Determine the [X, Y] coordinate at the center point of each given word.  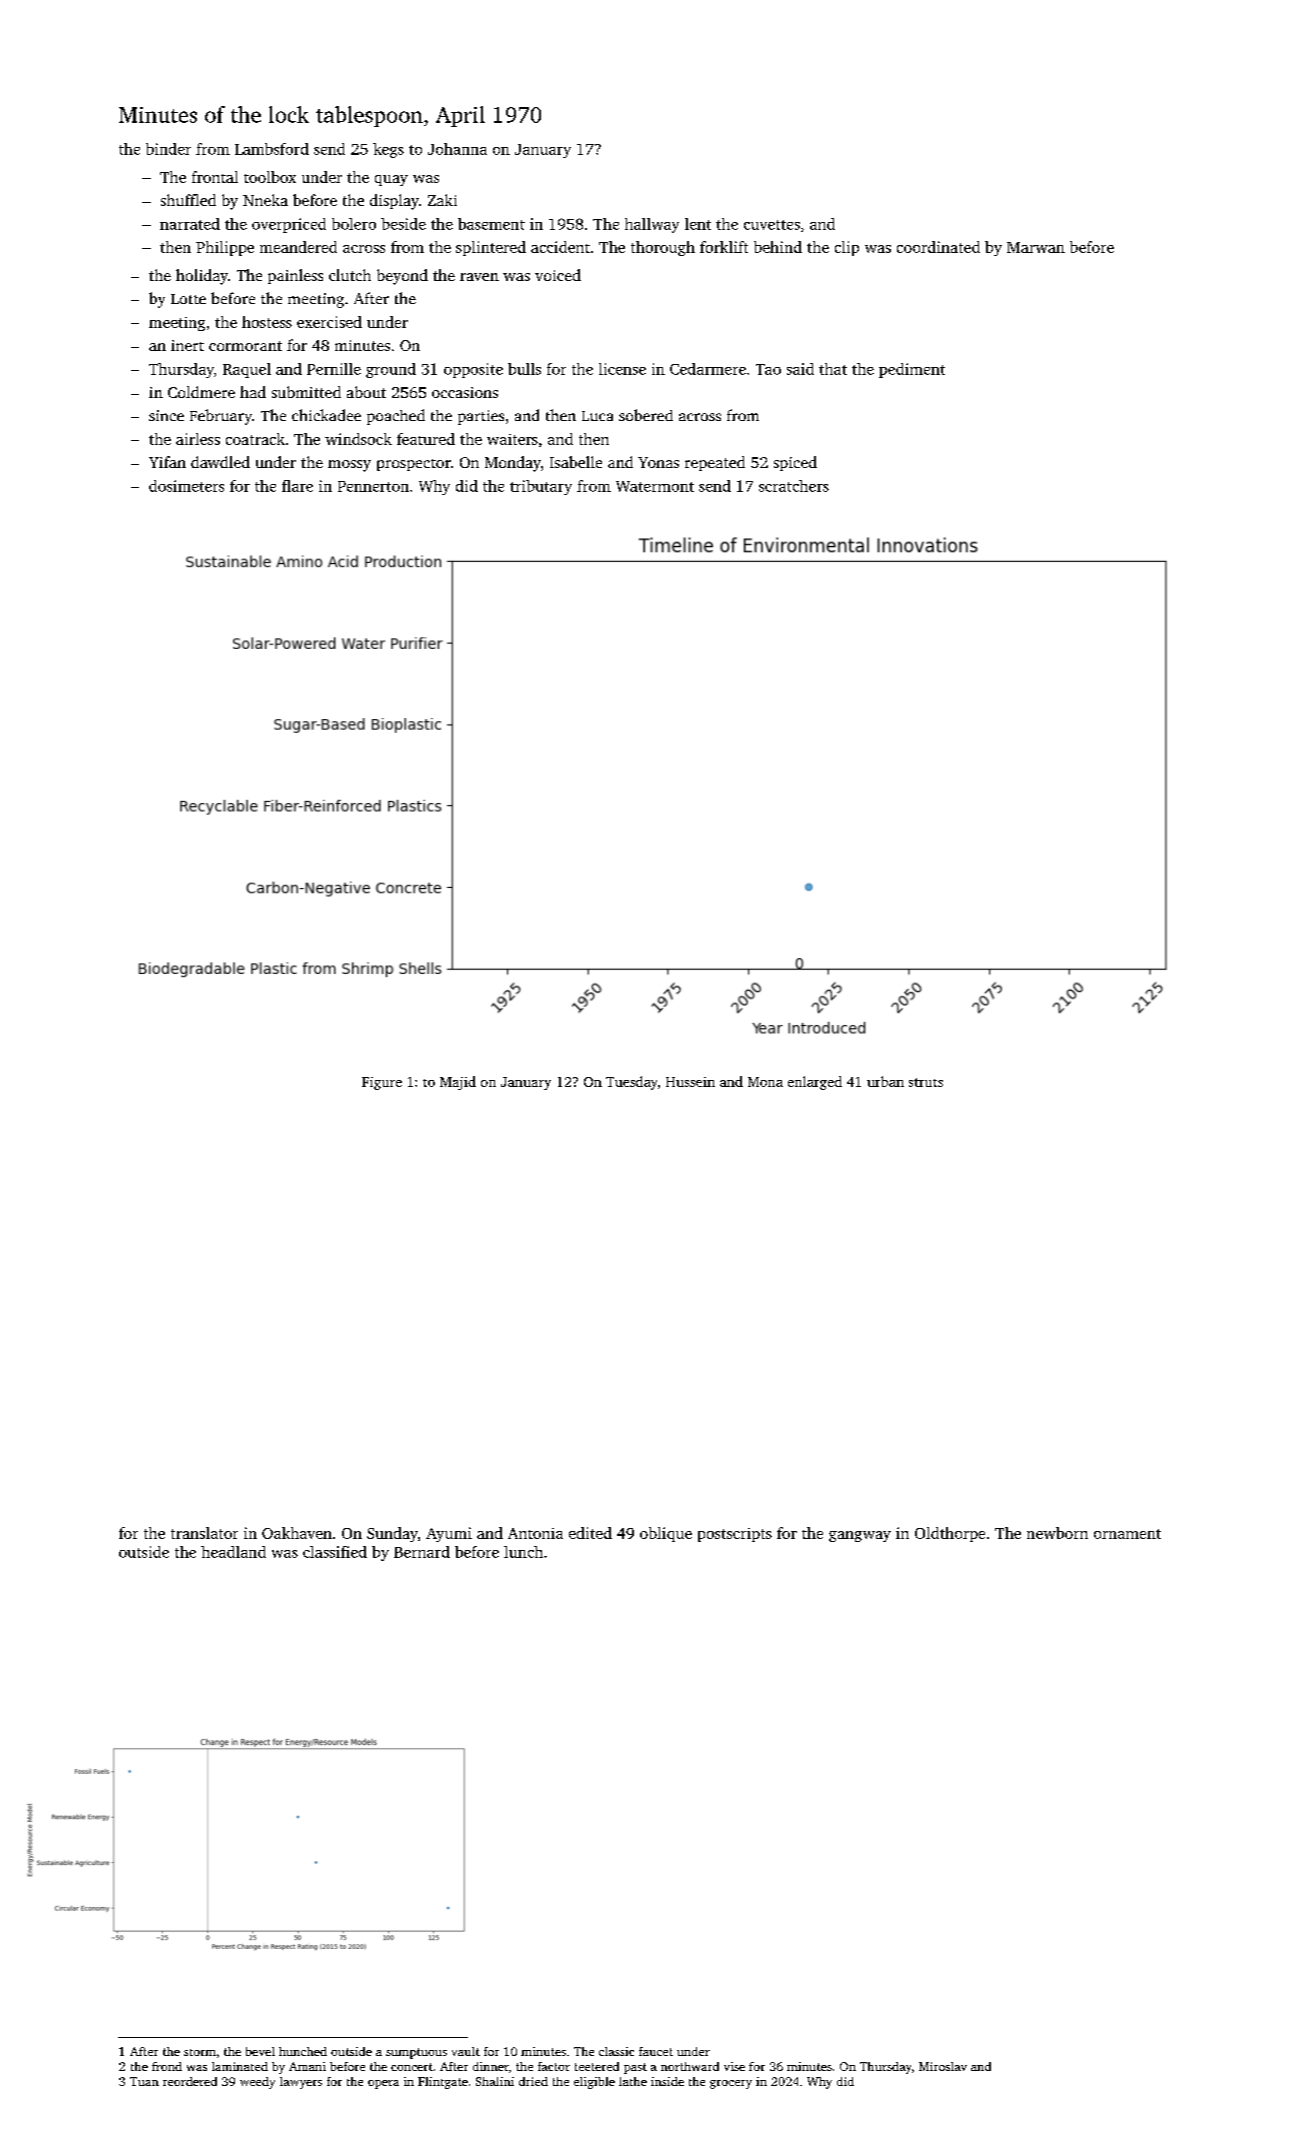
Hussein [690, 1082]
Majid [458, 1083]
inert [187, 345]
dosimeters [186, 486]
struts [926, 1082]
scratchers [794, 486]
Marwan [1036, 247]
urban [885, 1081]
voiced [558, 275]
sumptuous [416, 2053]
